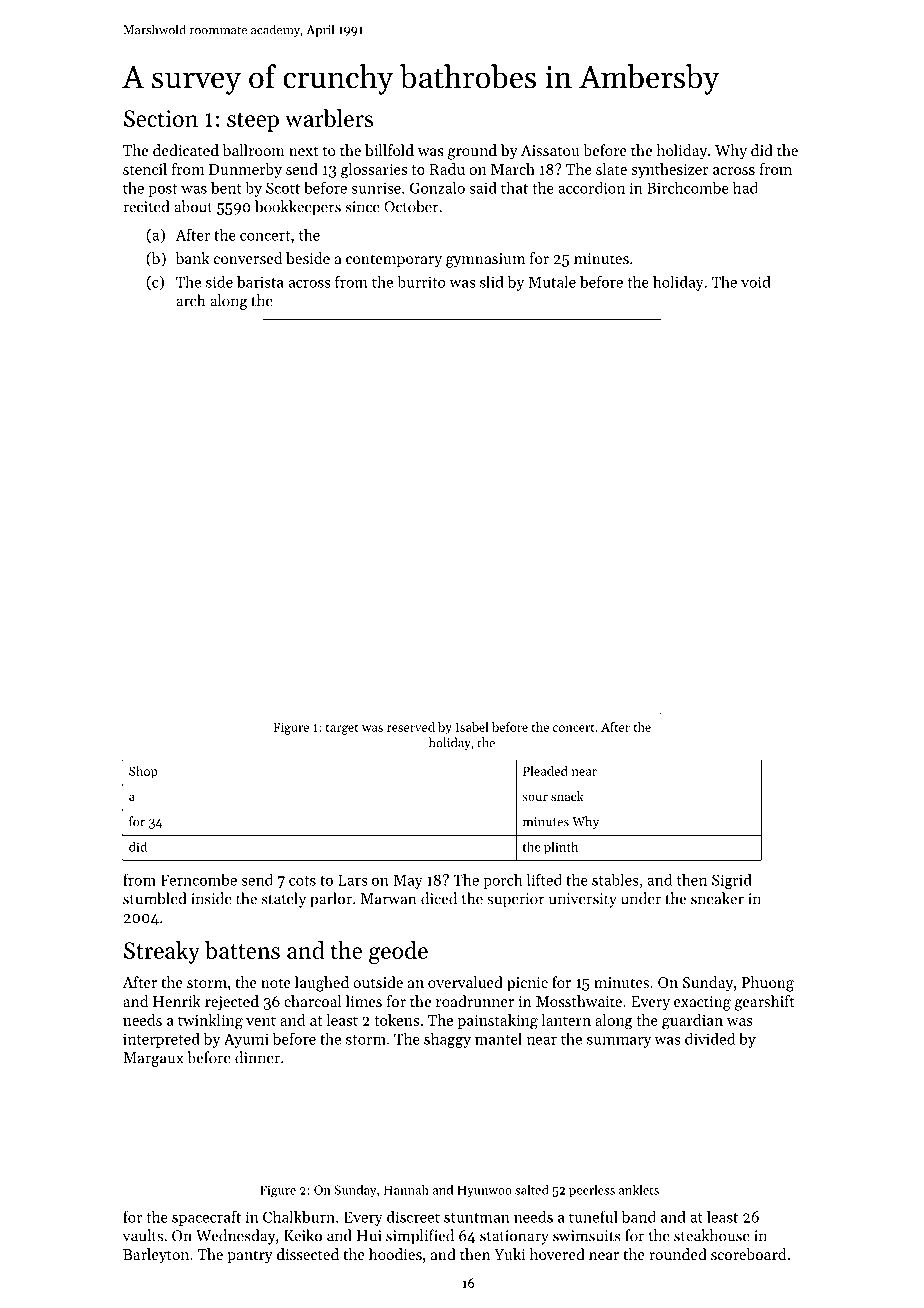 The width and height of the screenshot is (924, 1308). What do you see at coordinates (177, 1001) in the screenshot?
I see `Henrik` at bounding box center [177, 1001].
